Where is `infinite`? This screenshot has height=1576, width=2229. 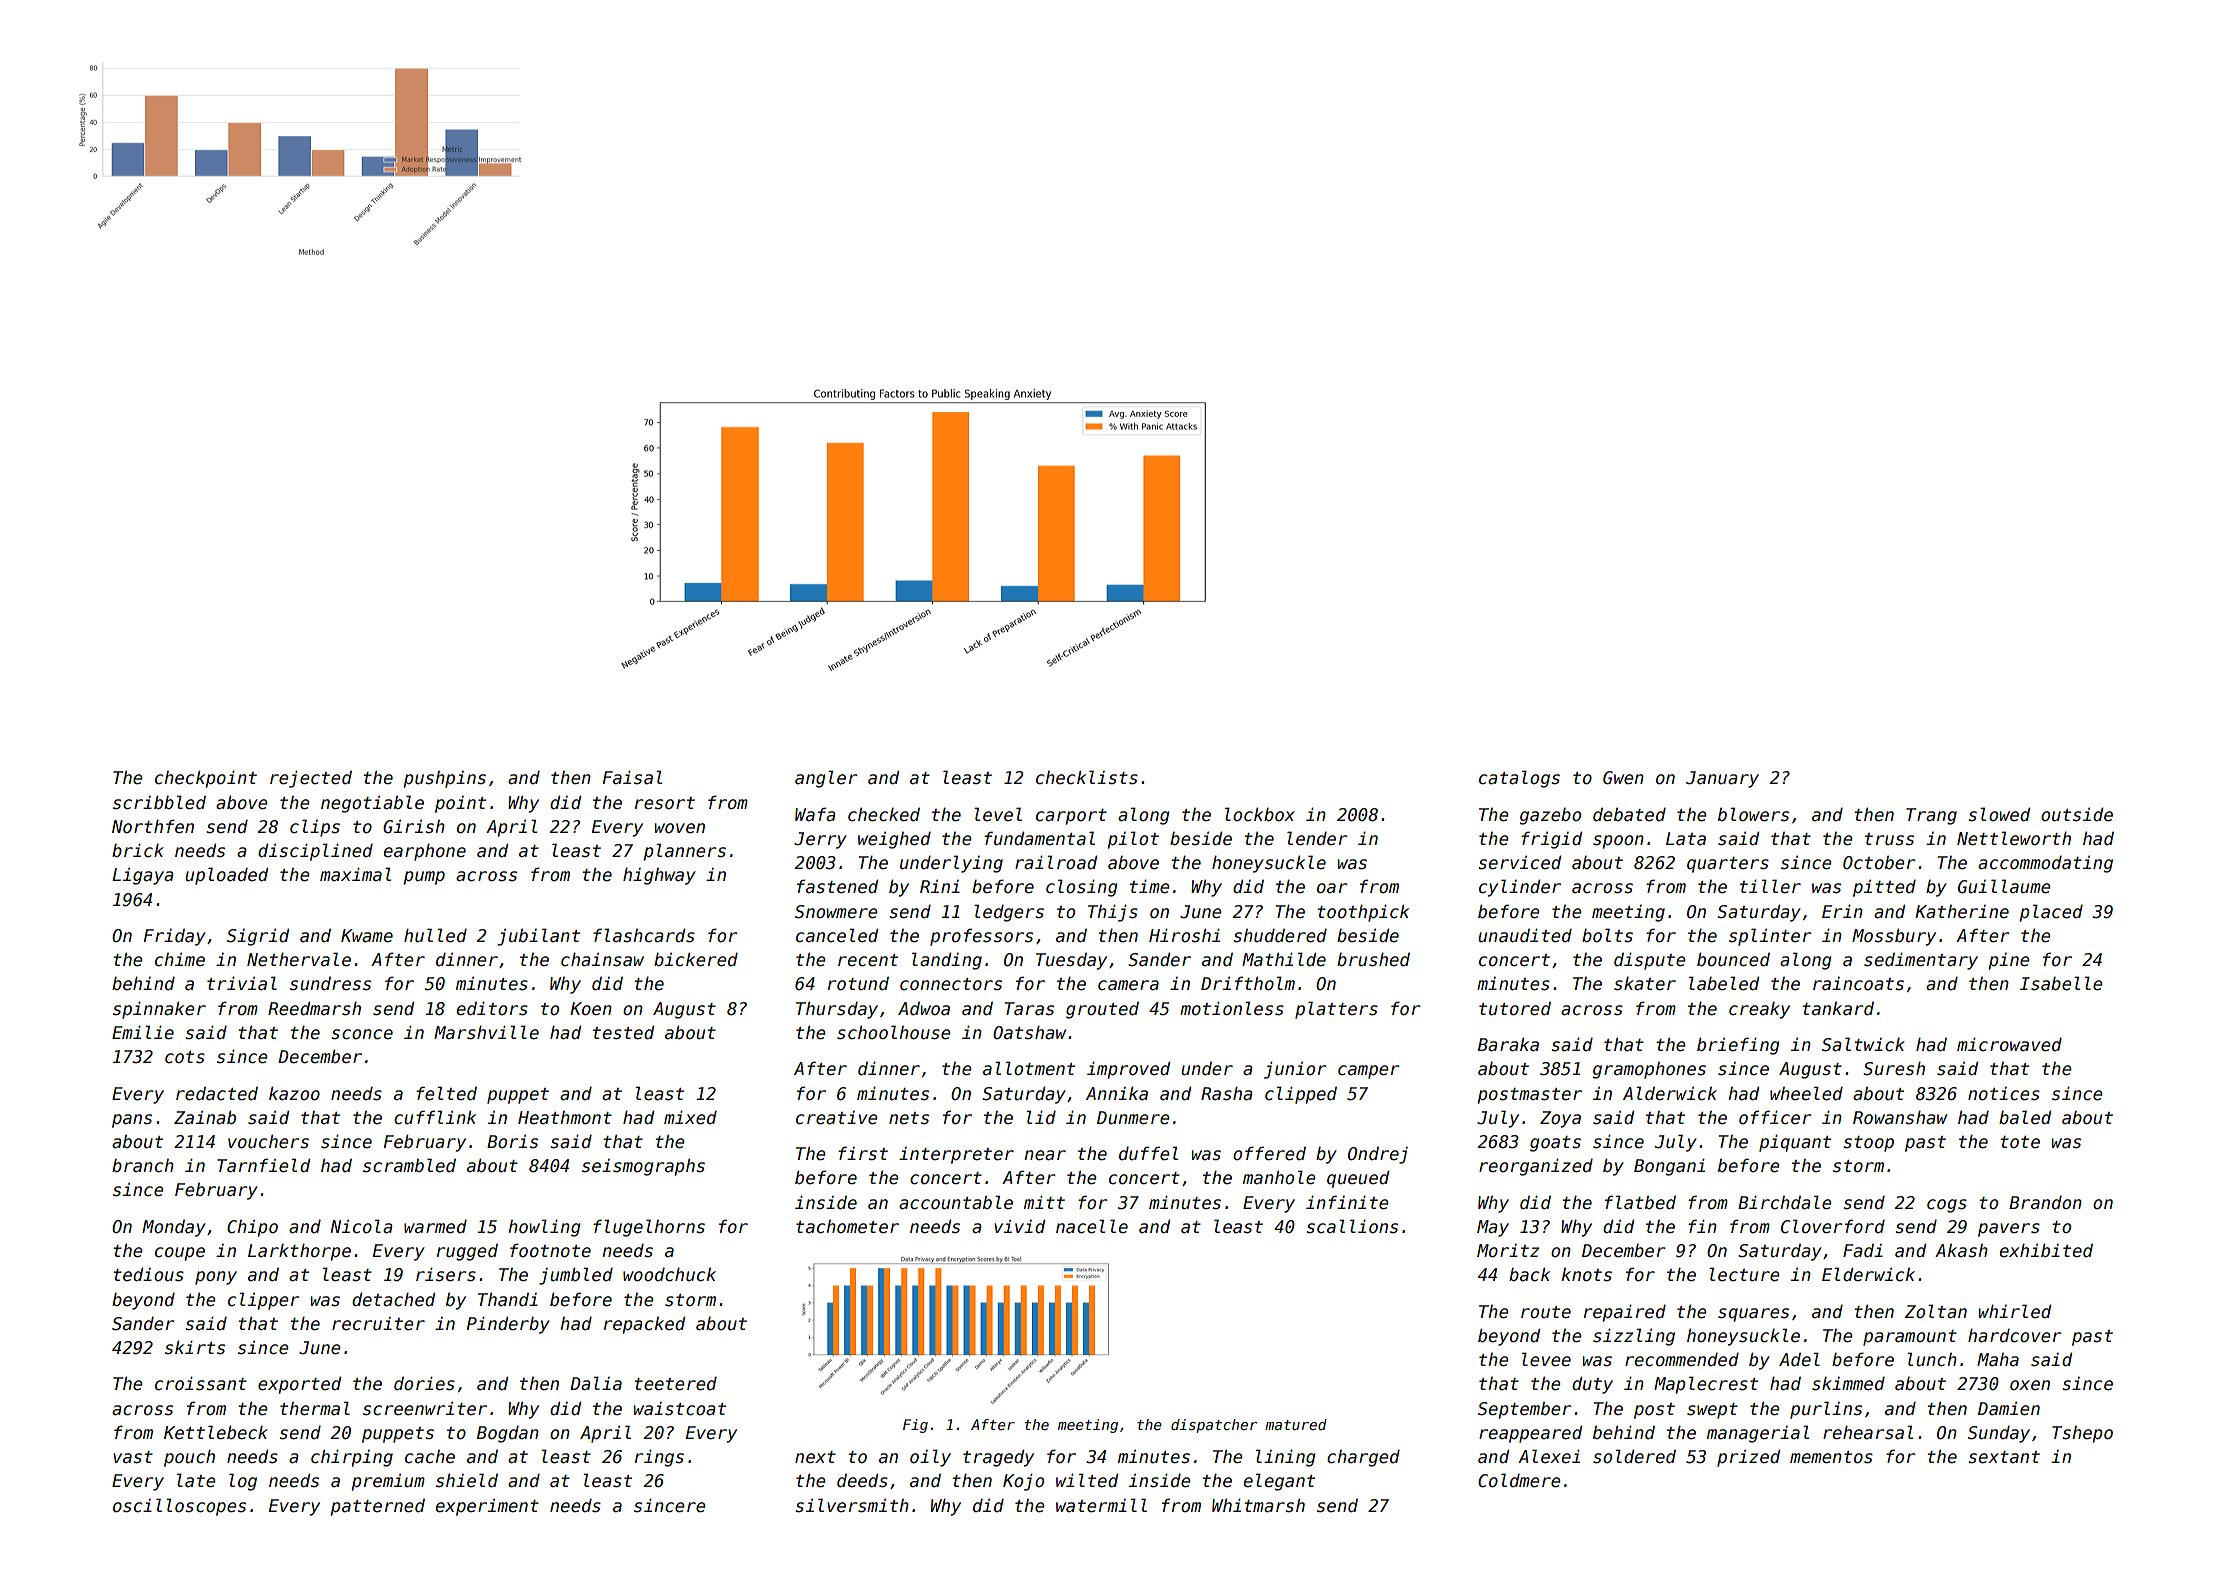
infinite is located at coordinates (1347, 1202).
